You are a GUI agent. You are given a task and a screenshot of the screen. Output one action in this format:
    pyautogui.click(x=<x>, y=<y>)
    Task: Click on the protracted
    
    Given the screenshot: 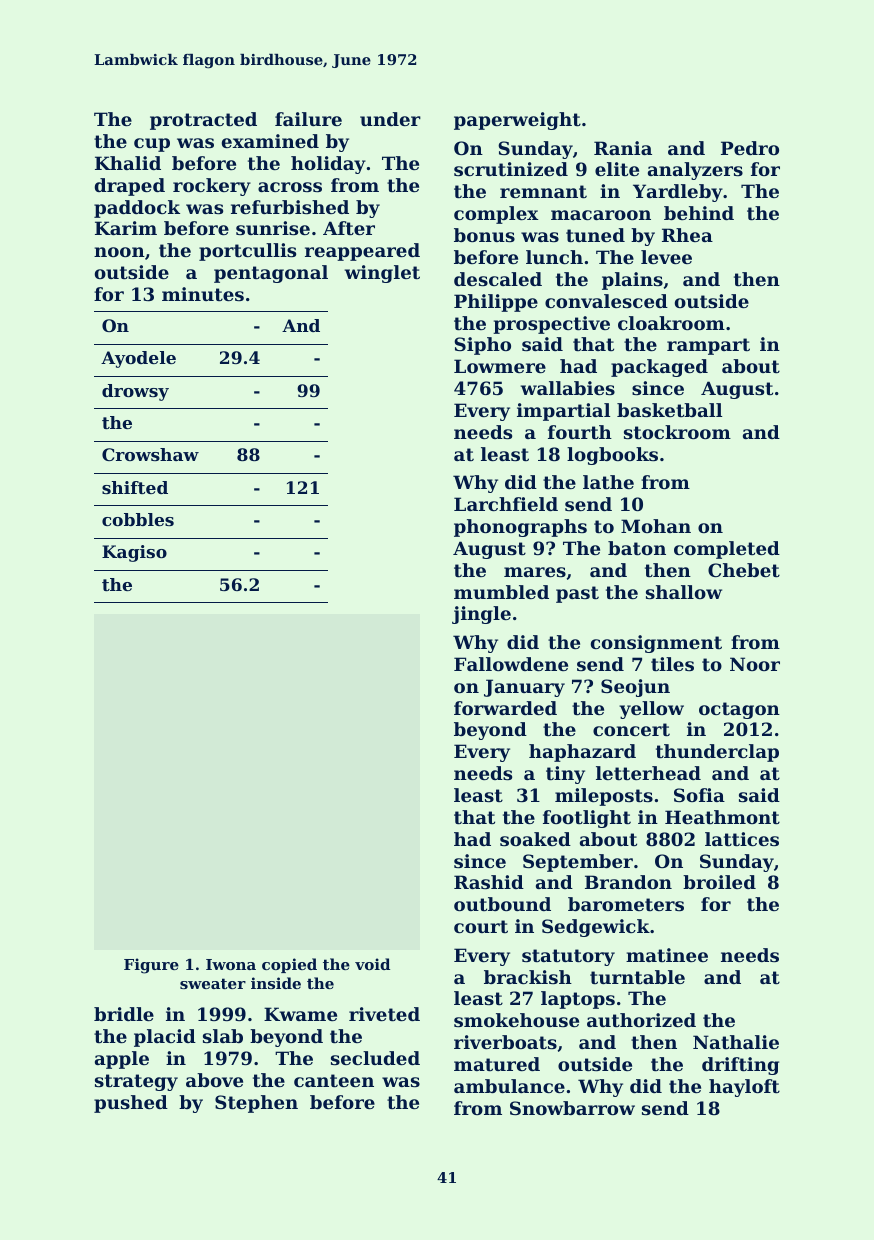 What is the action you would take?
    pyautogui.click(x=203, y=121)
